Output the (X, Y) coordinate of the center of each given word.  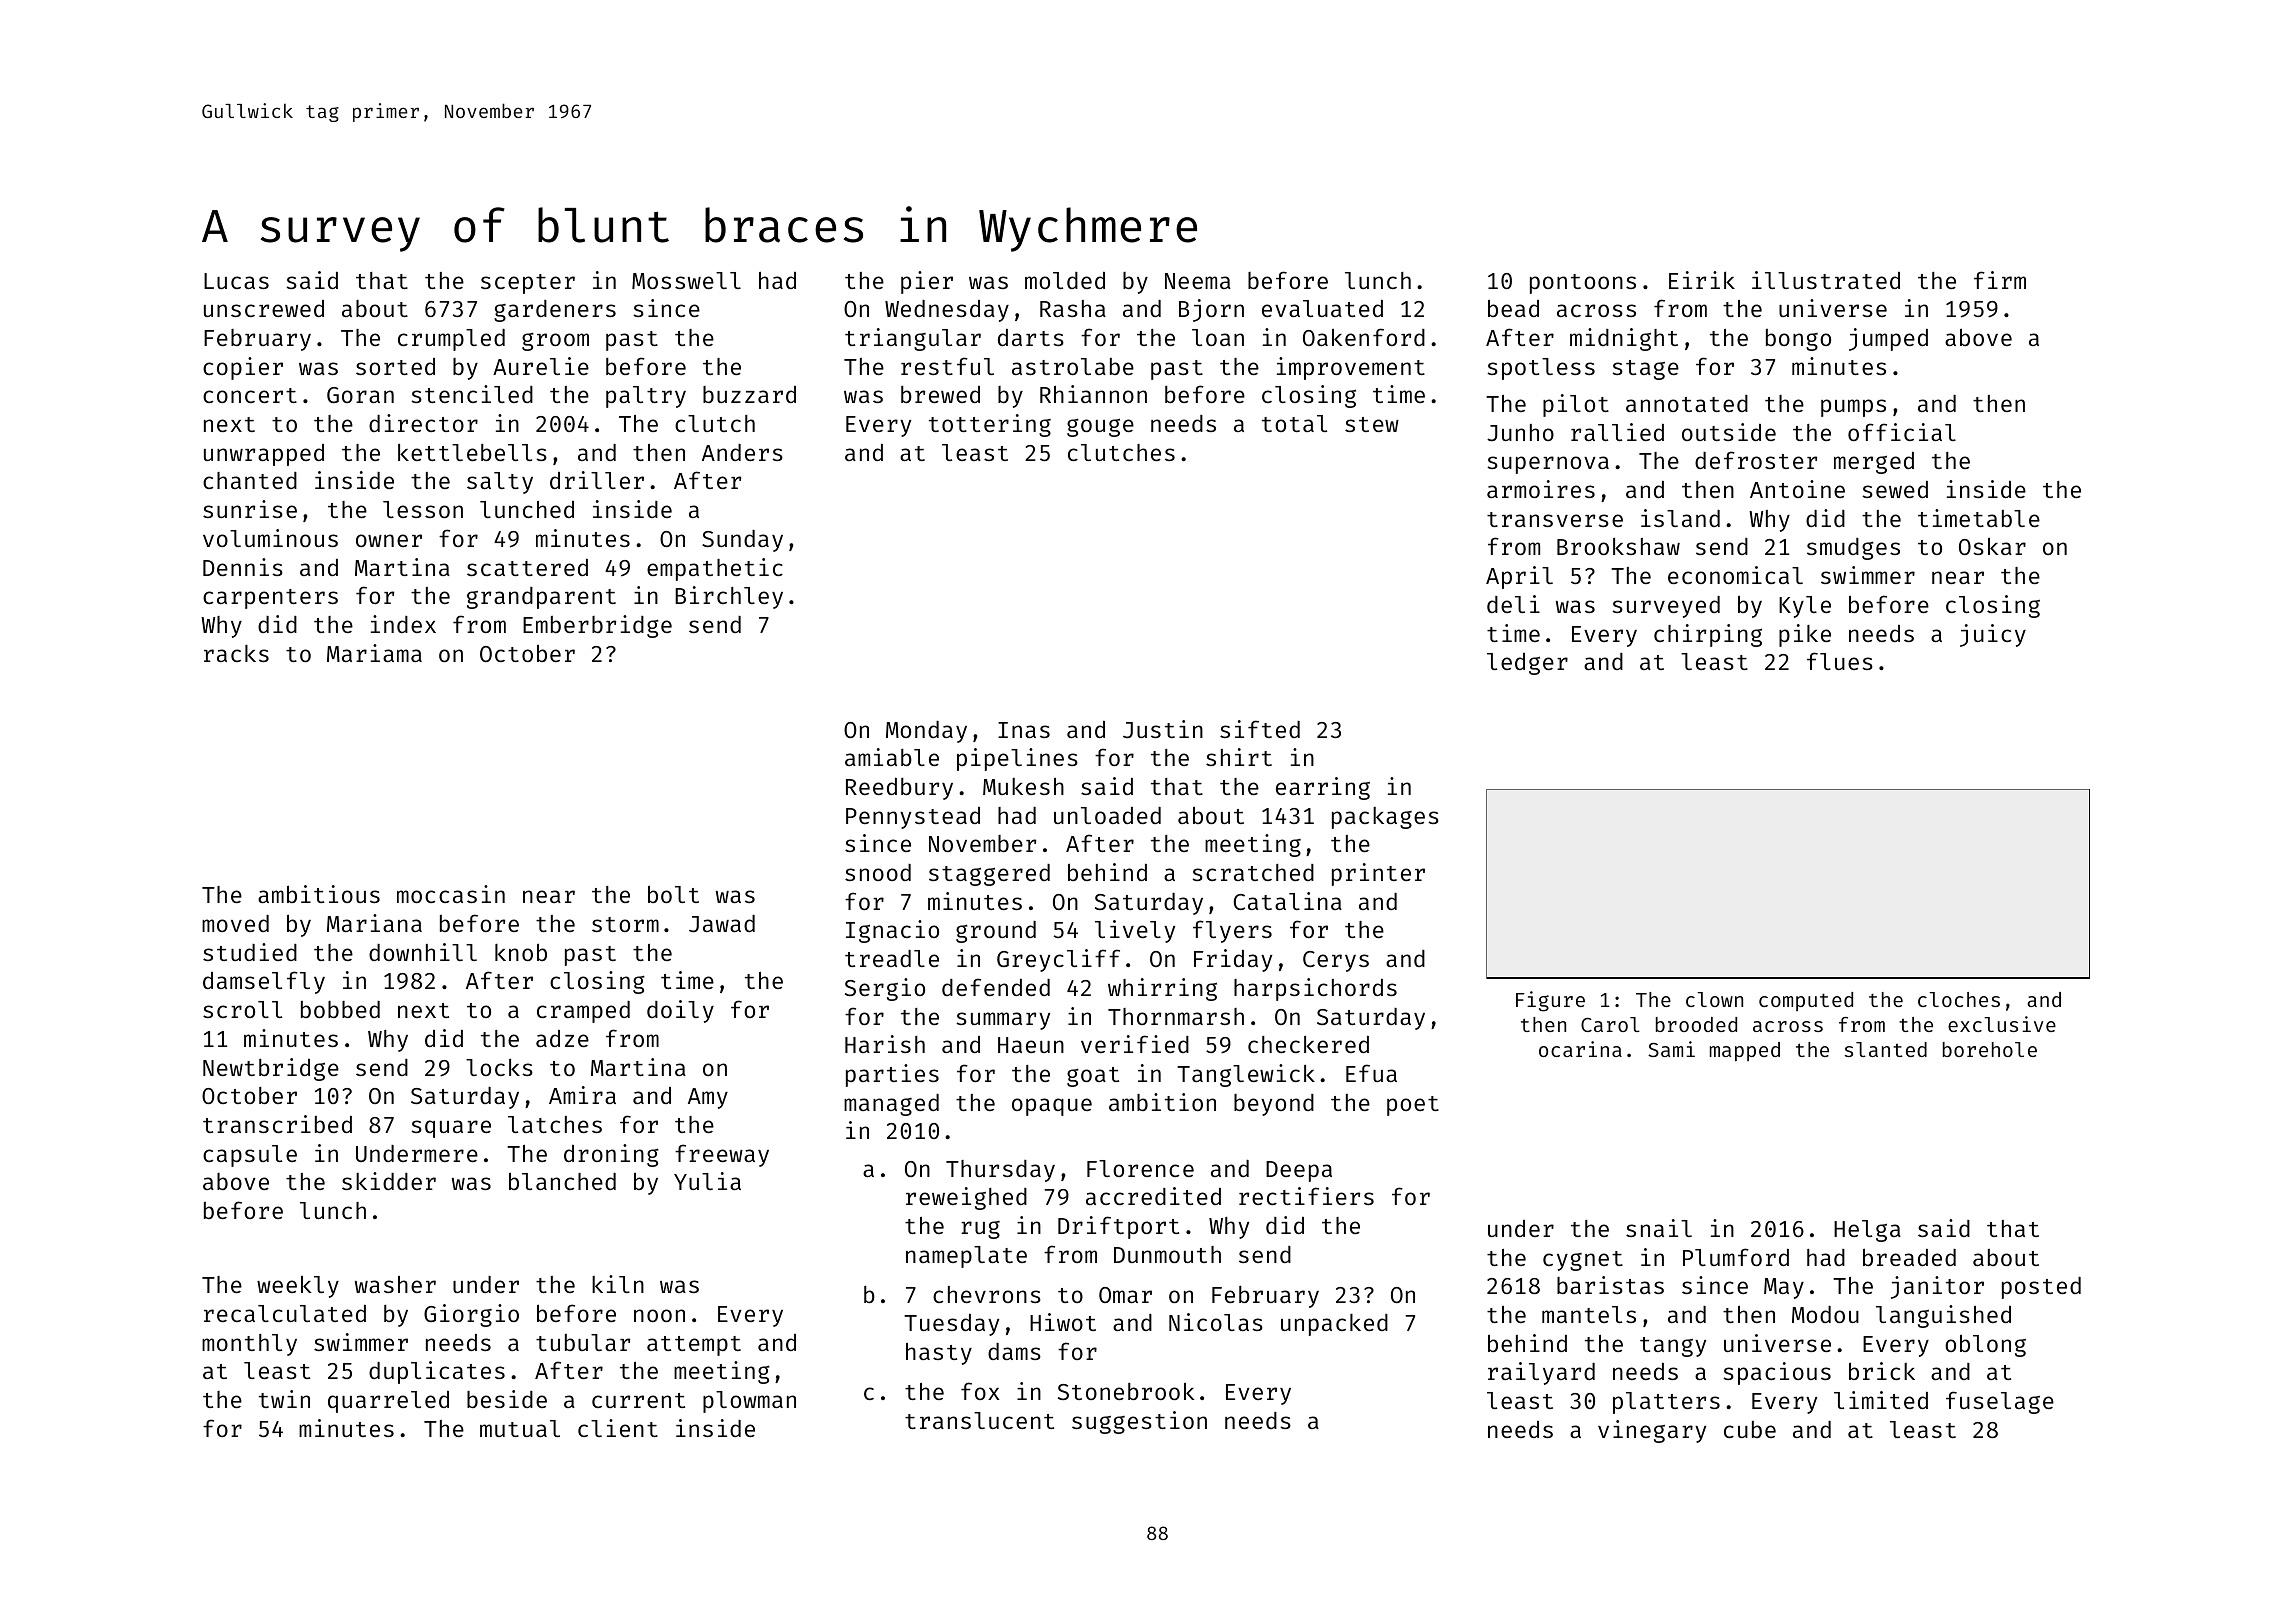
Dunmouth (1167, 1254)
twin (284, 1399)
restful (947, 366)
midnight (1624, 339)
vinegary (1652, 1431)
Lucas (236, 281)
